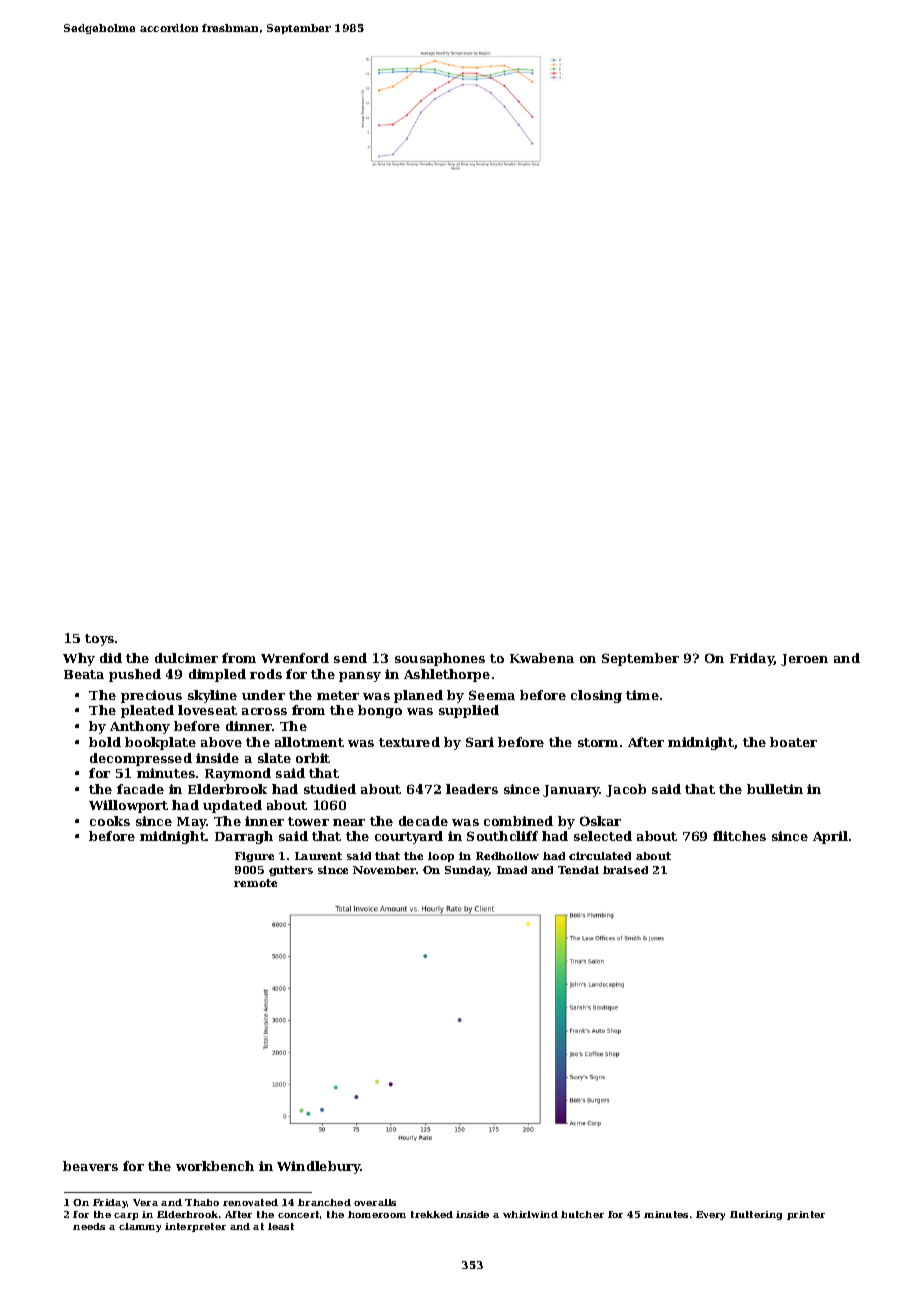  I want to click on pushed, so click(135, 675).
